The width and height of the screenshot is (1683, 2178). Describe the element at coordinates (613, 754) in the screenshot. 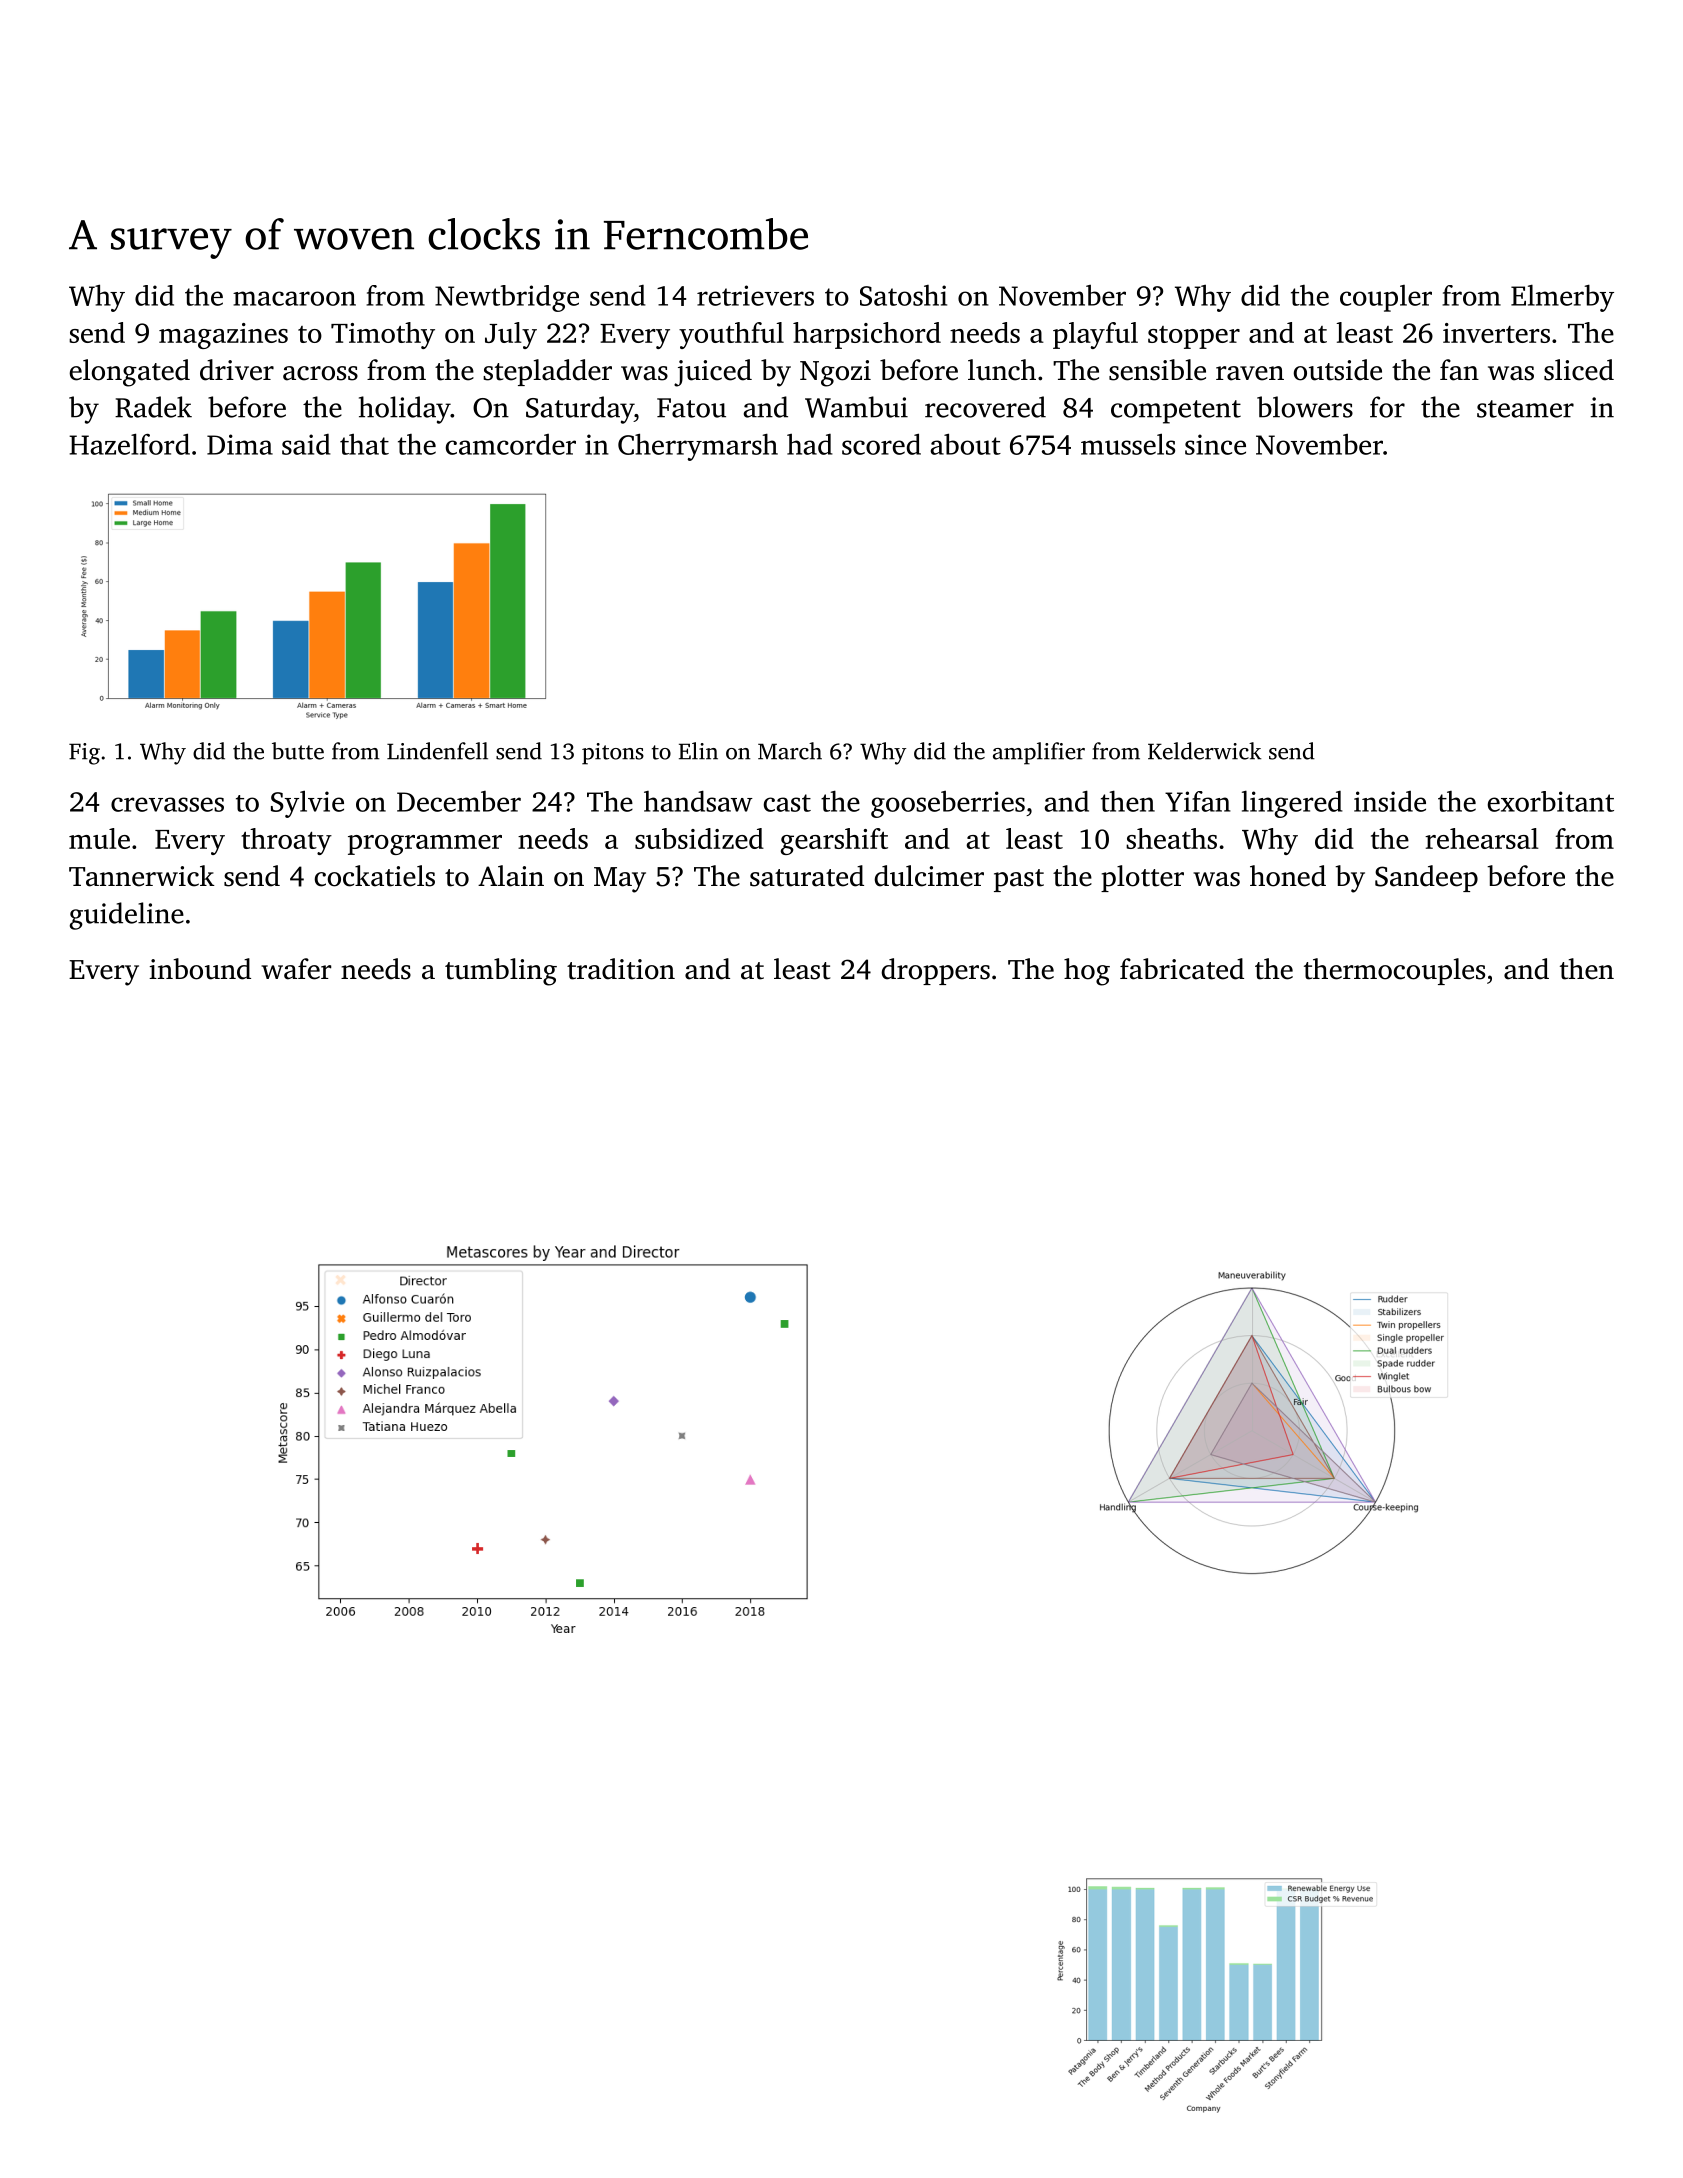

I see `pitons` at that location.
